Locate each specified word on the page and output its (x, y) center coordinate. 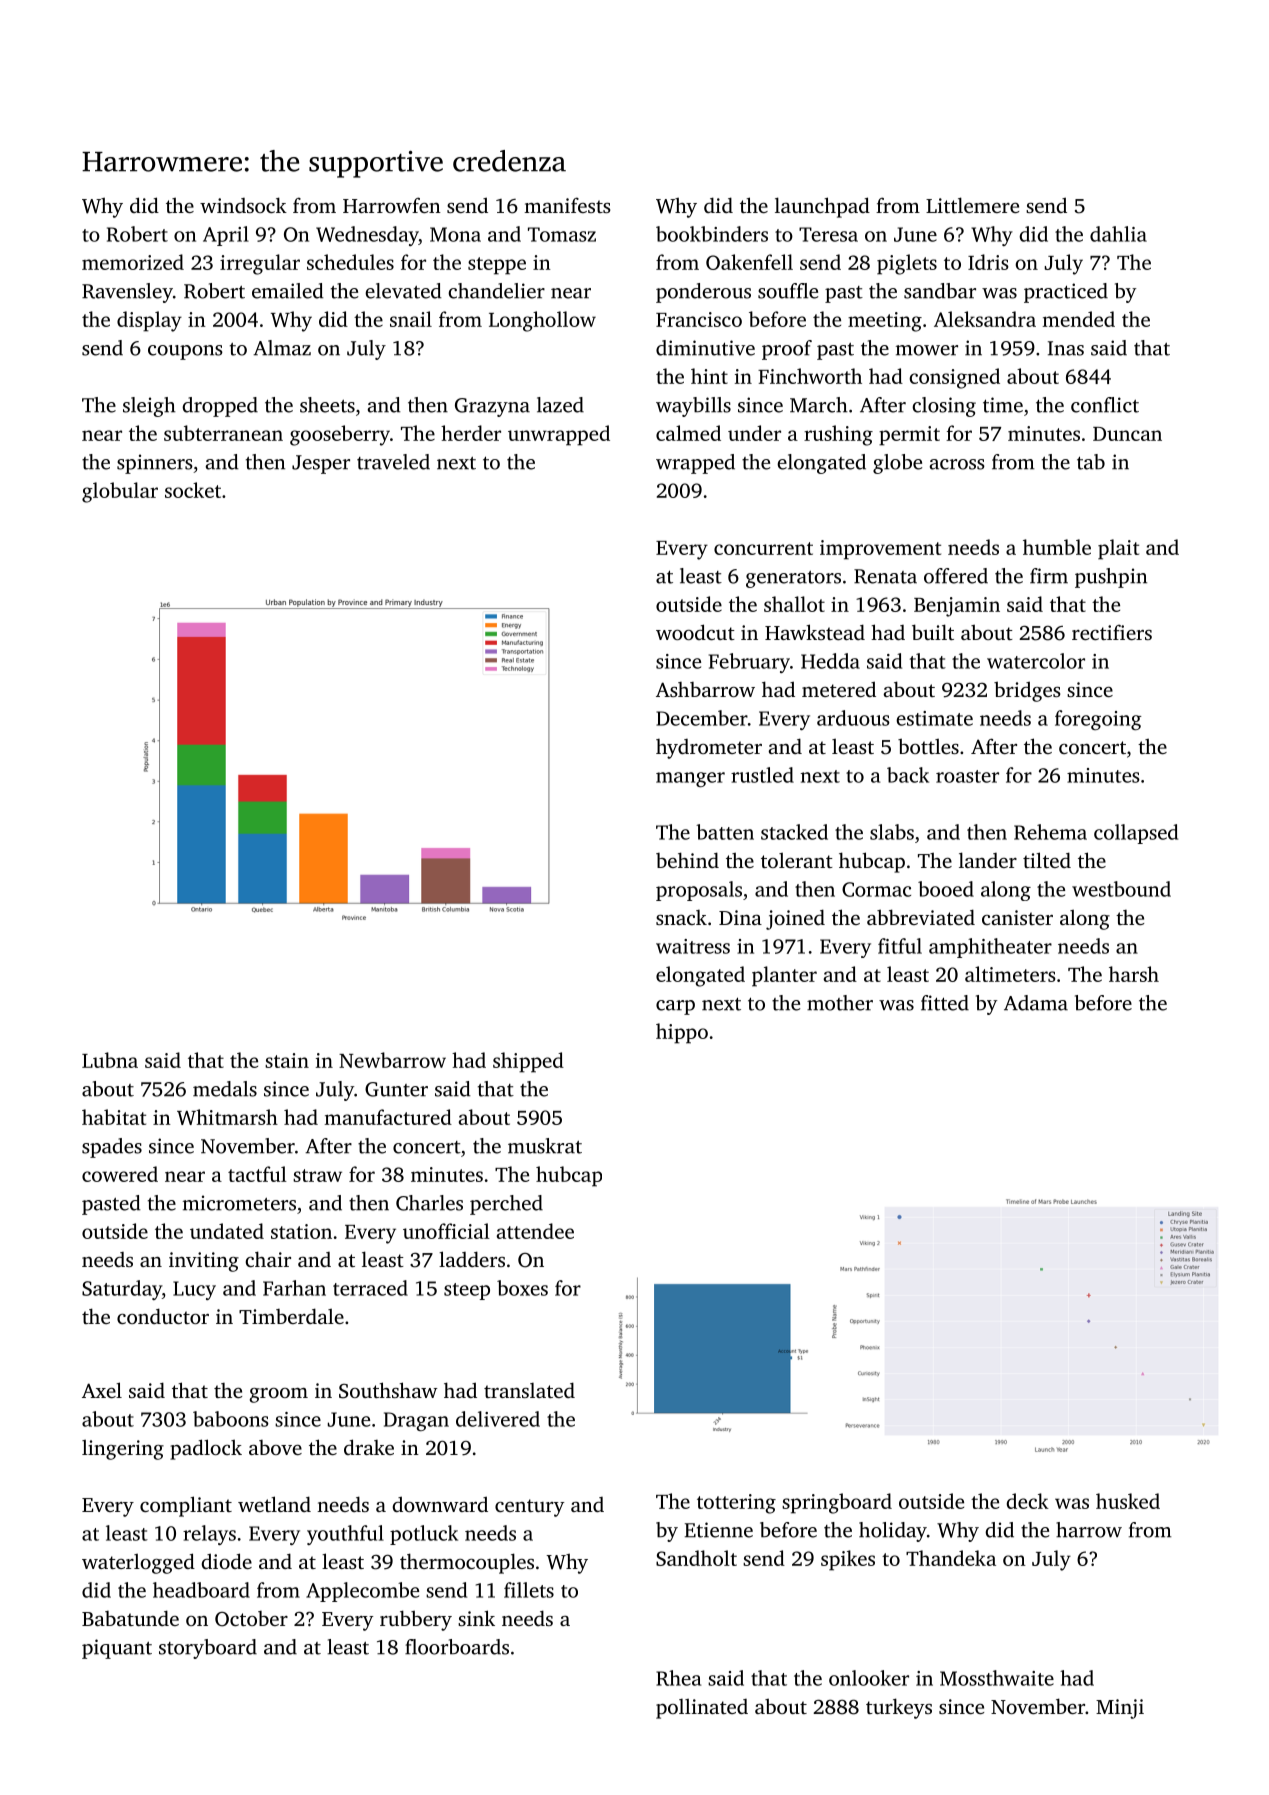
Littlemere (972, 205)
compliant (186, 1506)
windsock (243, 205)
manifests (567, 205)
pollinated (702, 1709)
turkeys (899, 1708)
